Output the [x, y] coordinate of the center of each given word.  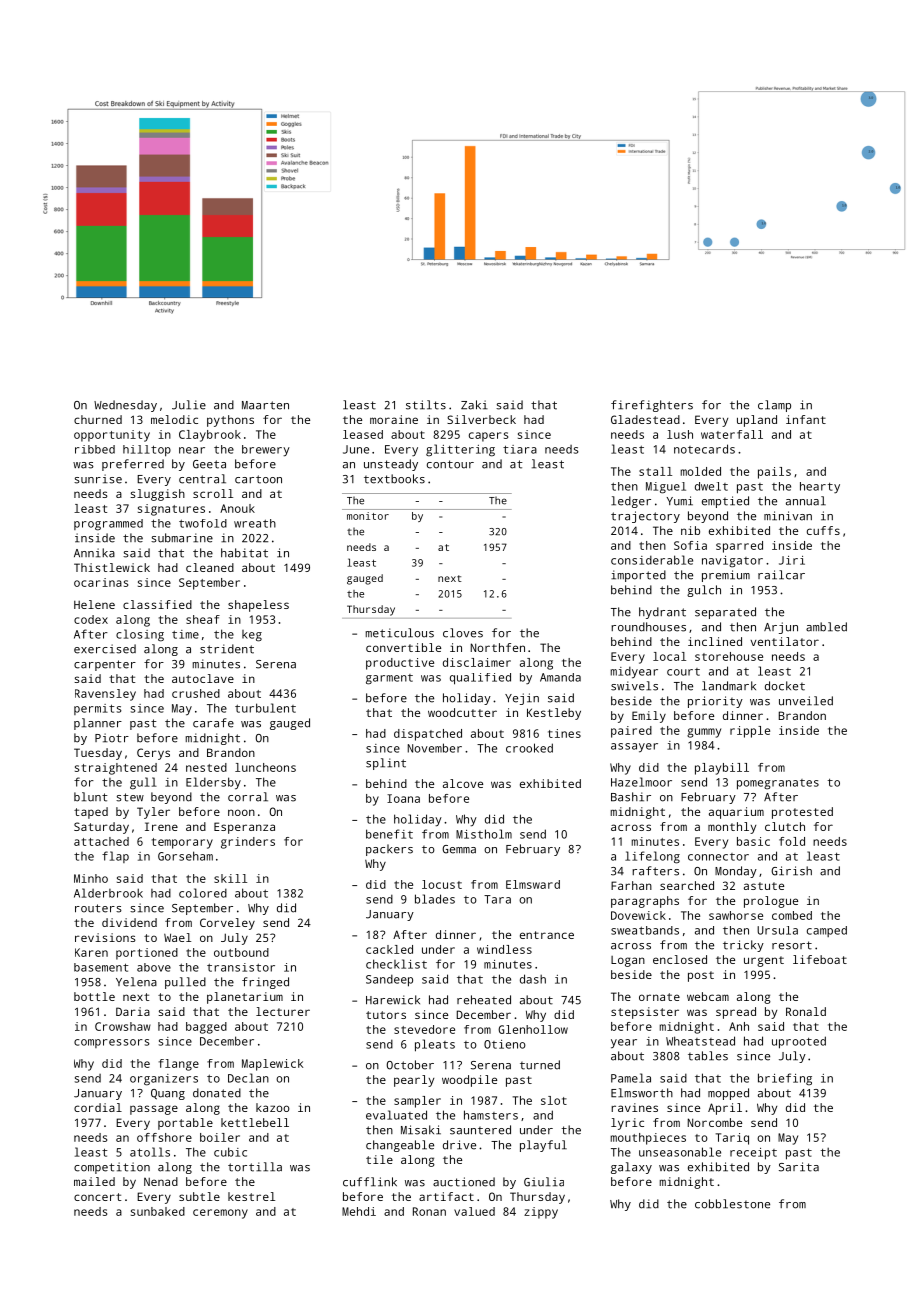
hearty [820, 488]
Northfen [498, 647]
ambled [826, 627]
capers [488, 437]
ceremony [220, 1214]
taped [91, 813]
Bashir [631, 797]
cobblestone [732, 1204]
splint [386, 764]
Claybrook [210, 436]
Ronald [806, 1011]
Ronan [429, 1211]
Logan [628, 961]
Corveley [227, 924]
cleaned [210, 567]
